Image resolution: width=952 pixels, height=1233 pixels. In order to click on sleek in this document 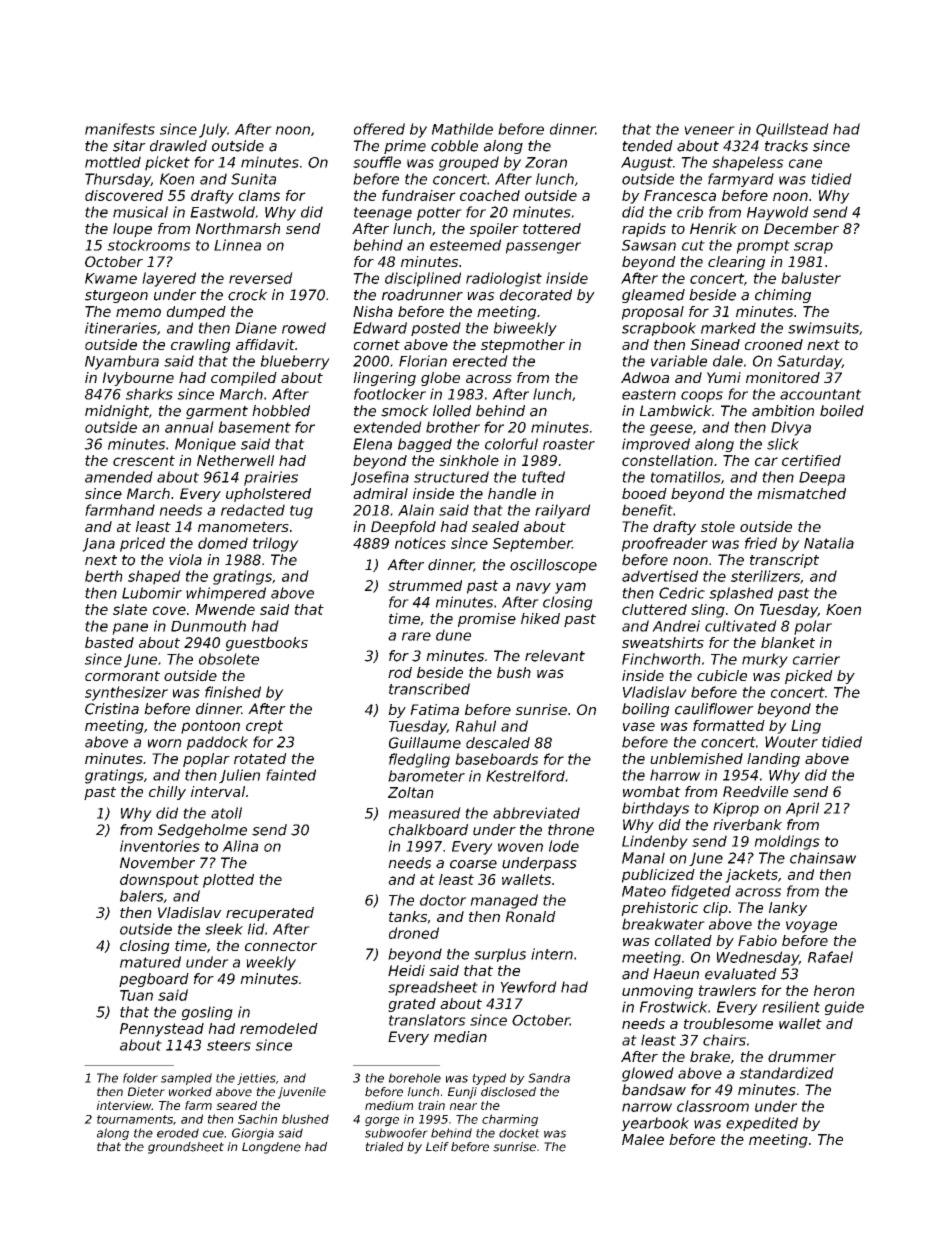, I will do `click(224, 929)`.
